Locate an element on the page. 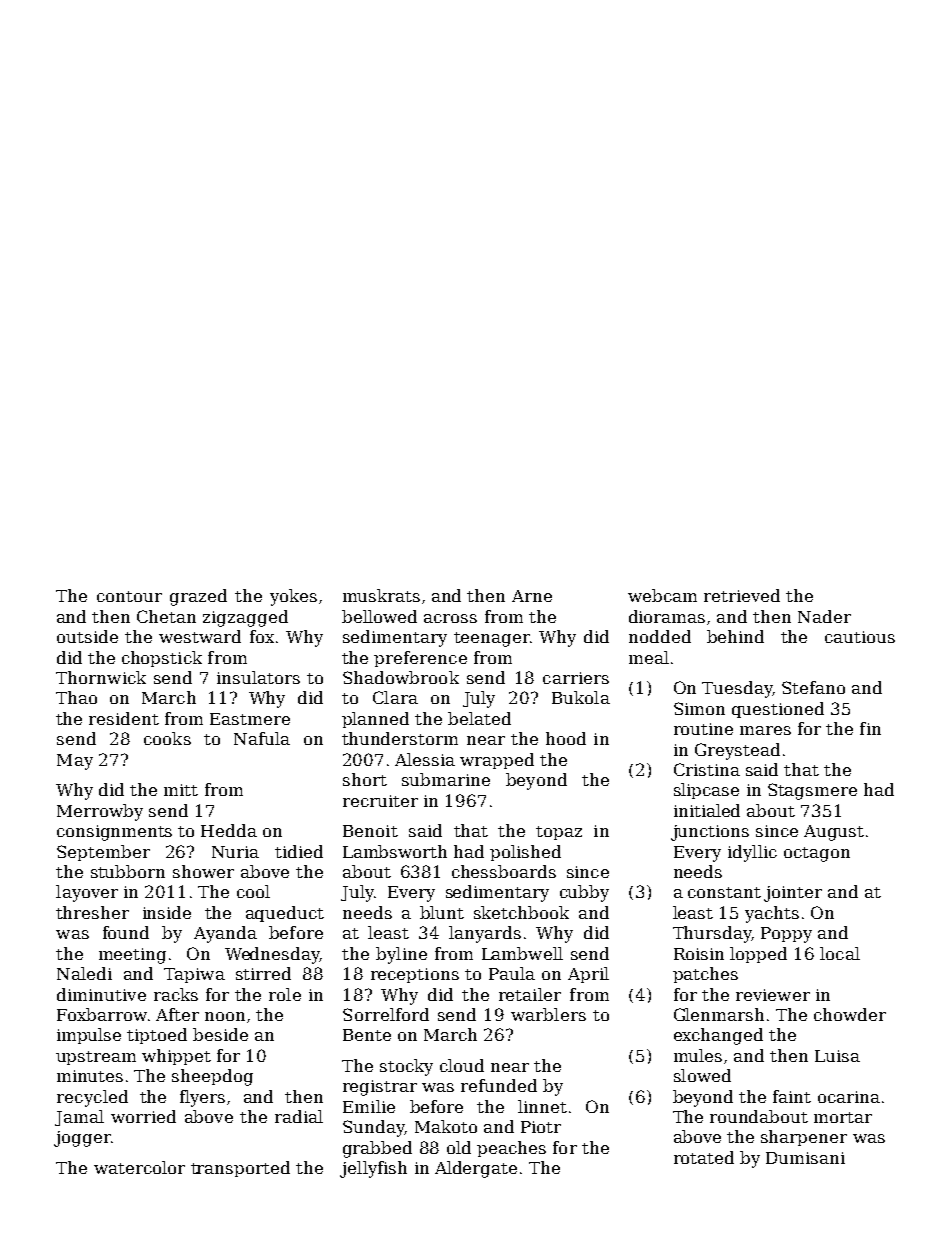 The width and height of the page is (952, 1233). teenager is located at coordinates (491, 639).
